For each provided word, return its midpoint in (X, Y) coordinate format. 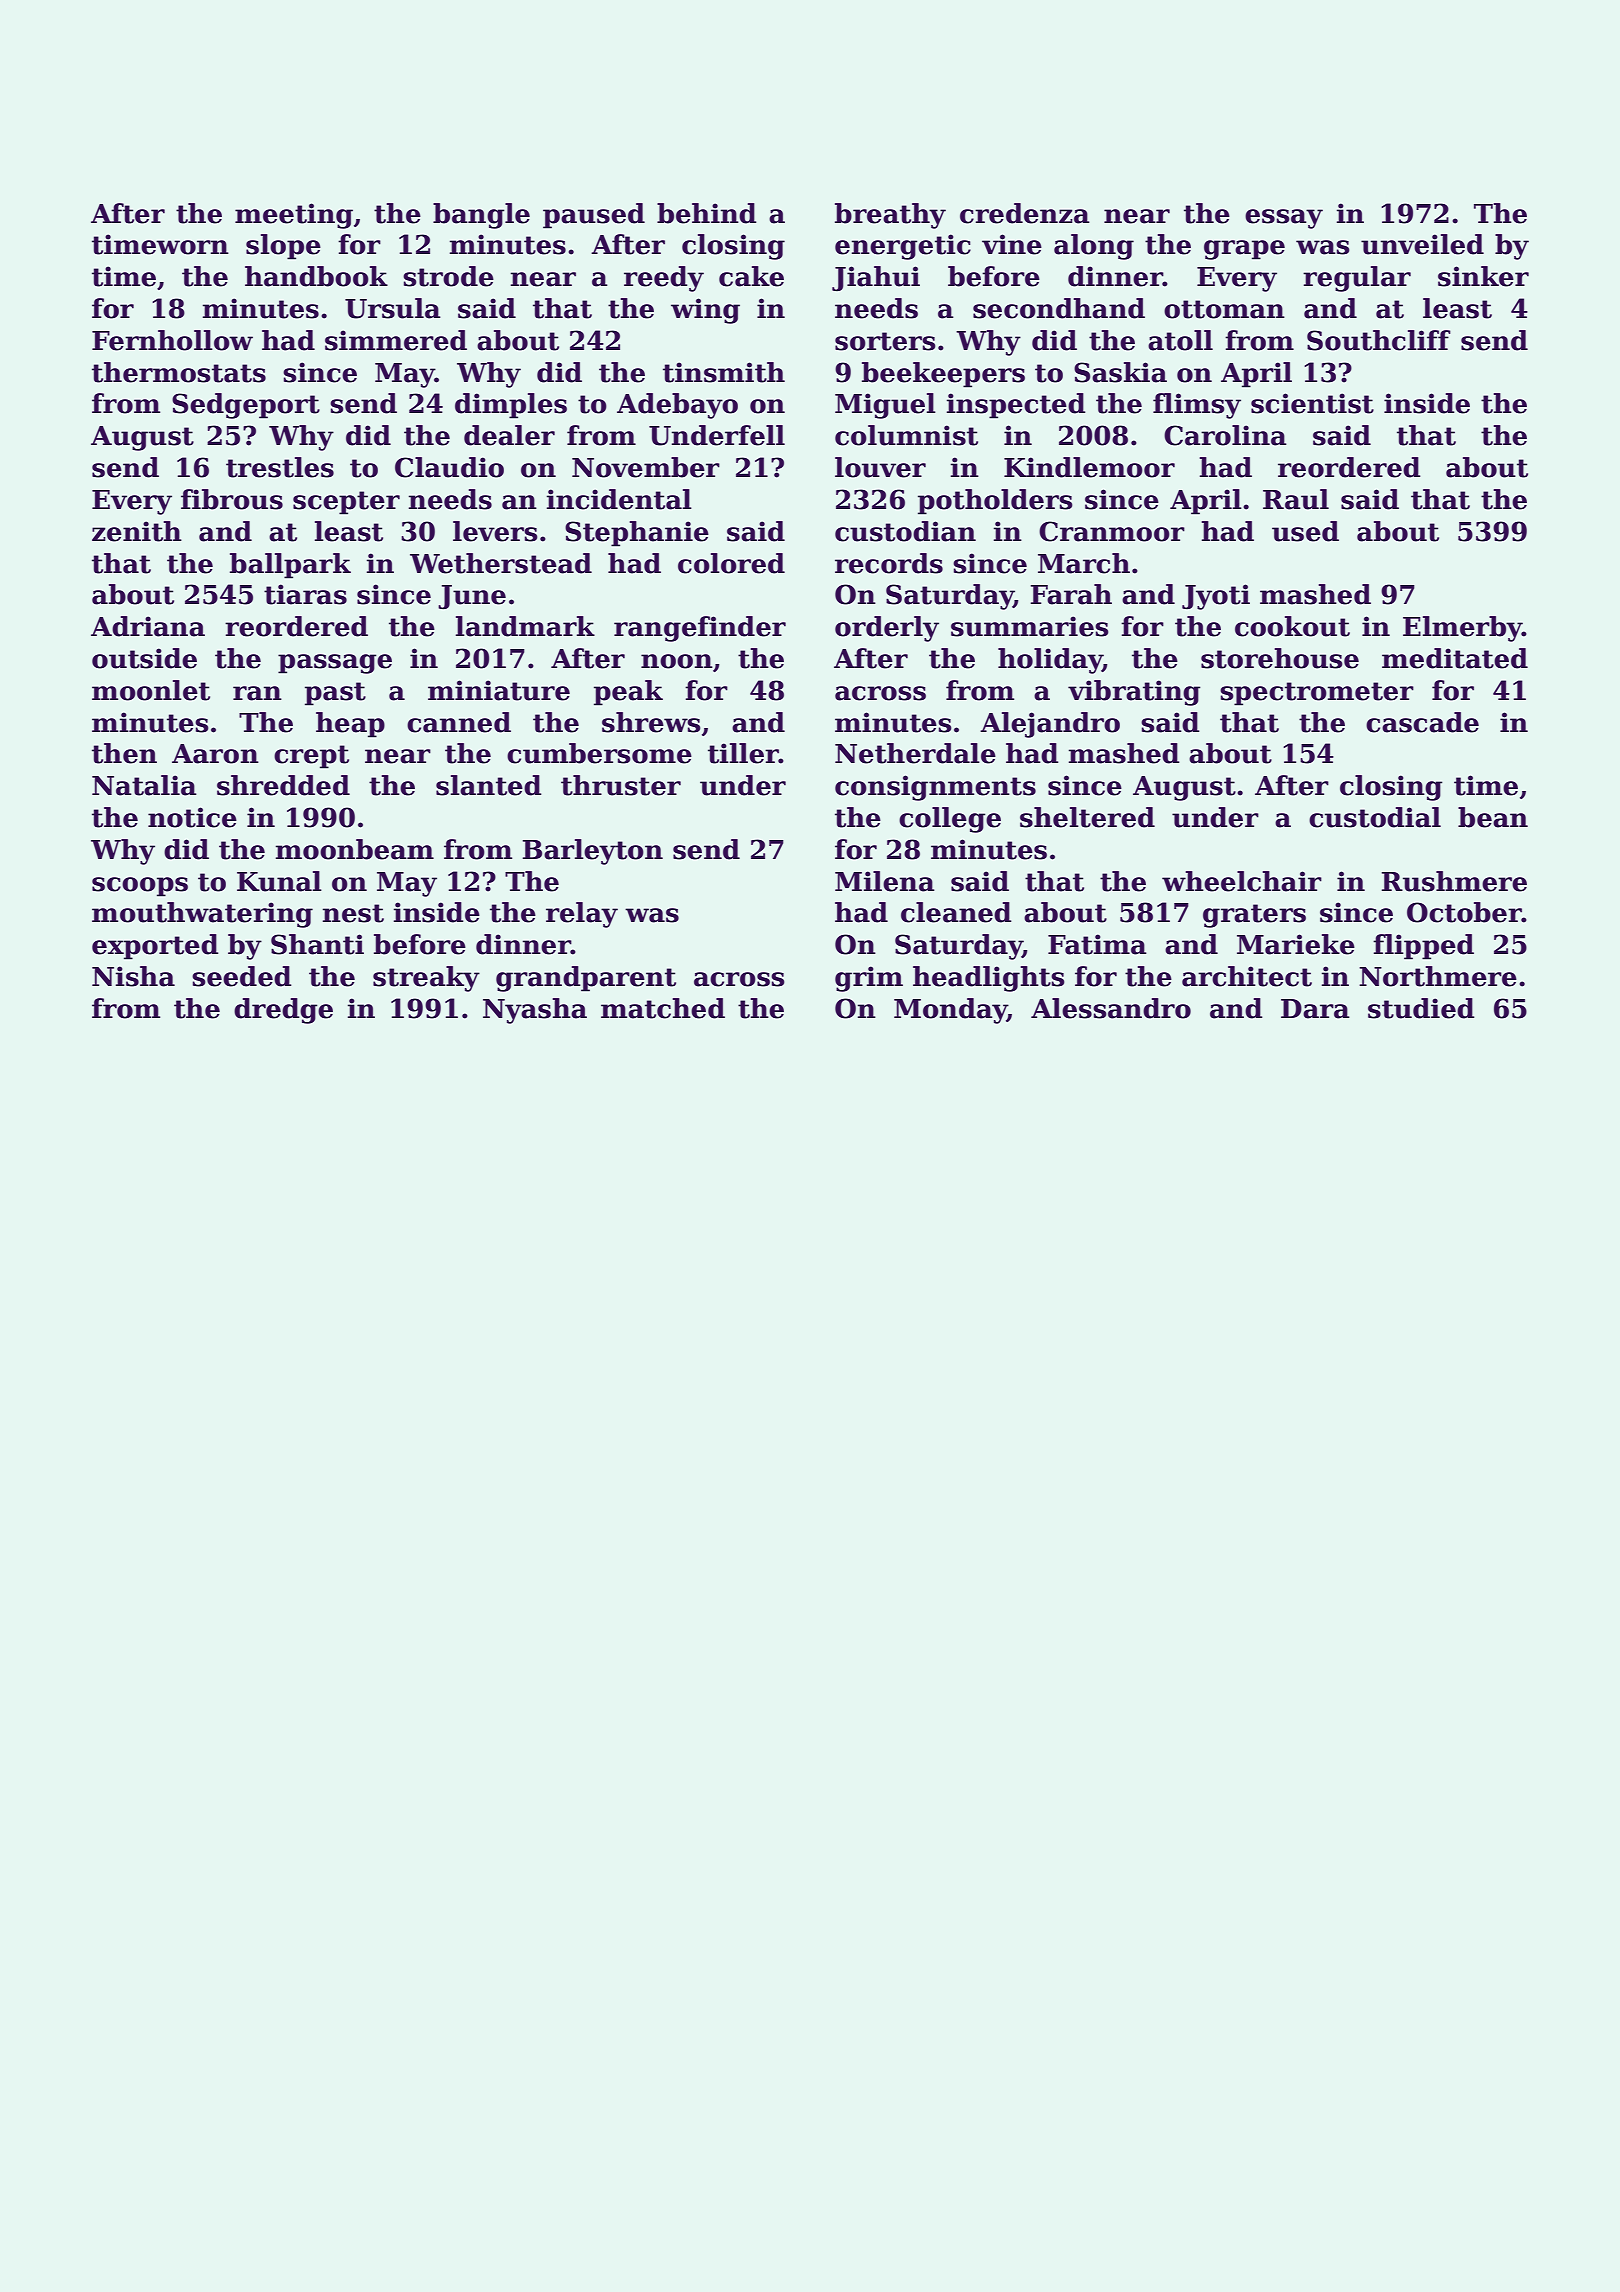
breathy (890, 216)
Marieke (1296, 944)
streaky (426, 979)
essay (1284, 219)
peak (628, 693)
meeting (294, 216)
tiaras (305, 594)
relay (582, 915)
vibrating (1134, 693)
